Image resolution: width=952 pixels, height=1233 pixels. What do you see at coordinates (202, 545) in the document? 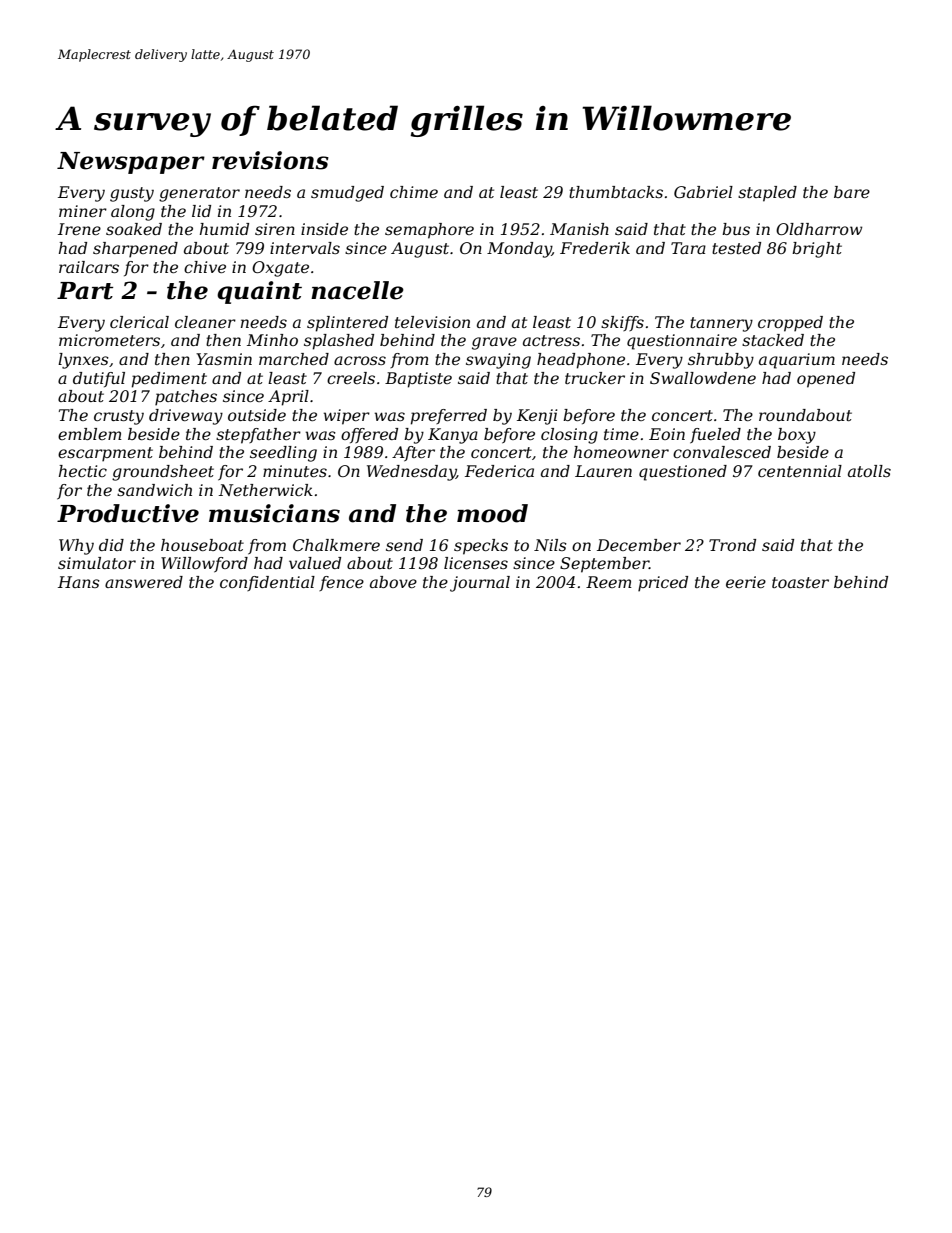
I see `houseboat` at bounding box center [202, 545].
